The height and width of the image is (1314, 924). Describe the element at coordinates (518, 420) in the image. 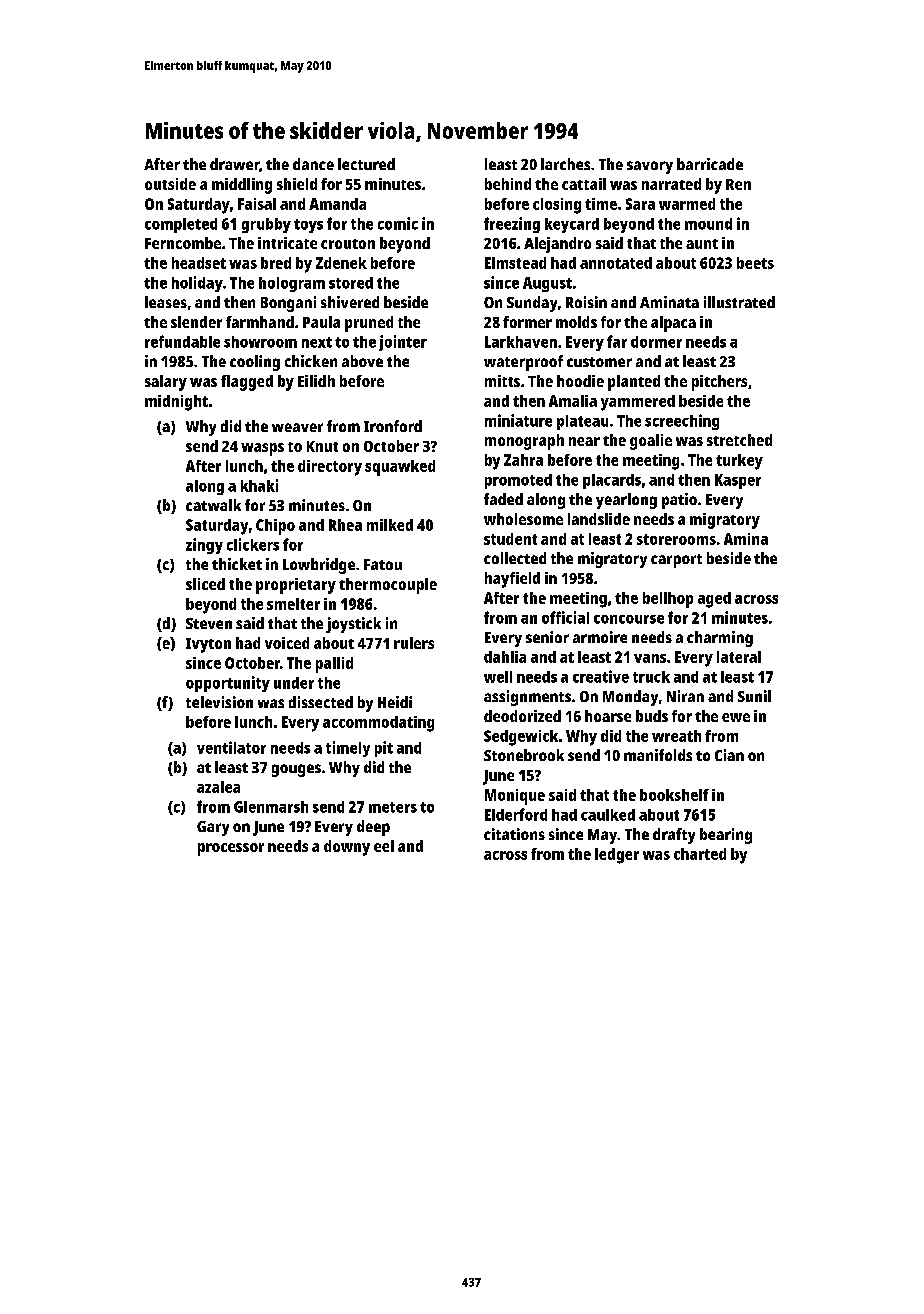

I see `miniature` at that location.
